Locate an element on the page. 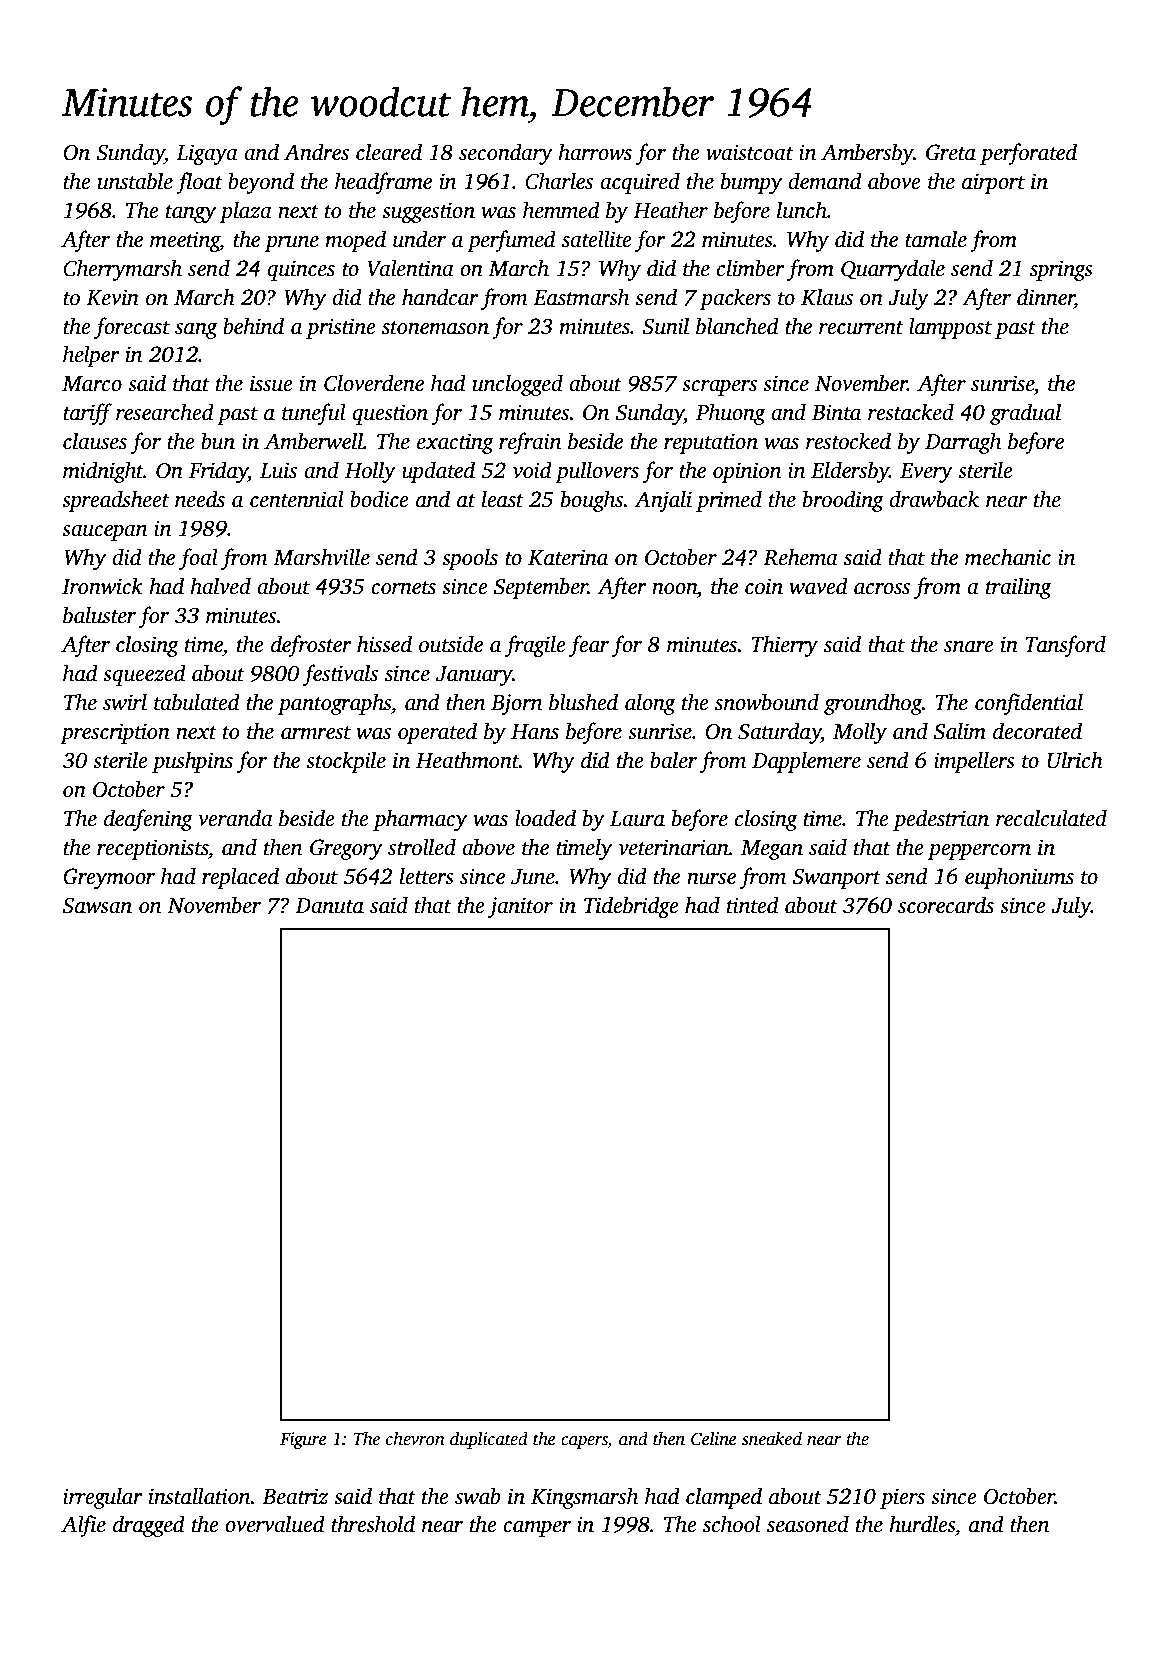 The height and width of the page is (1654, 1170). unstable is located at coordinates (135, 181).
